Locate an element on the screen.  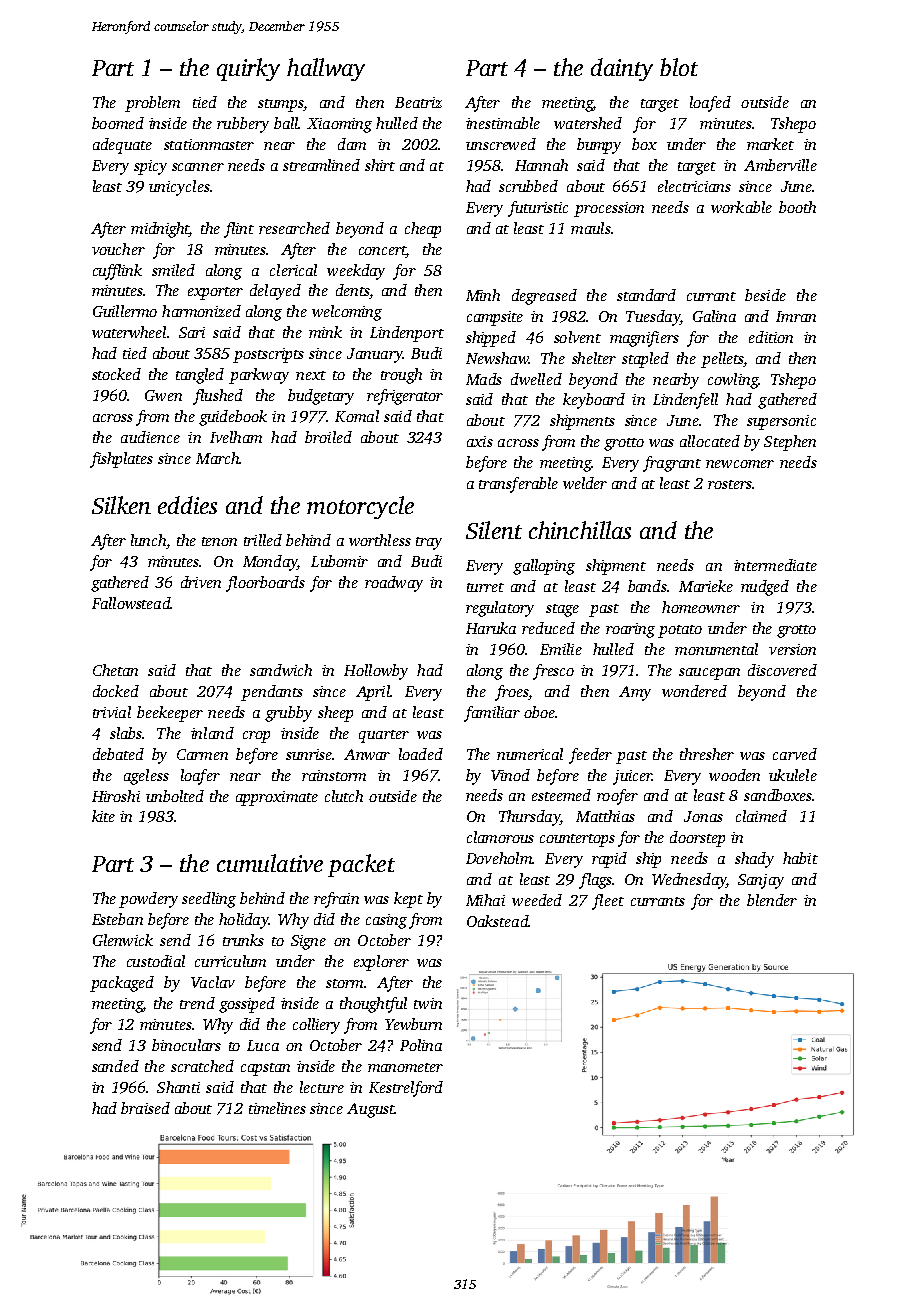
workable is located at coordinates (741, 207).
